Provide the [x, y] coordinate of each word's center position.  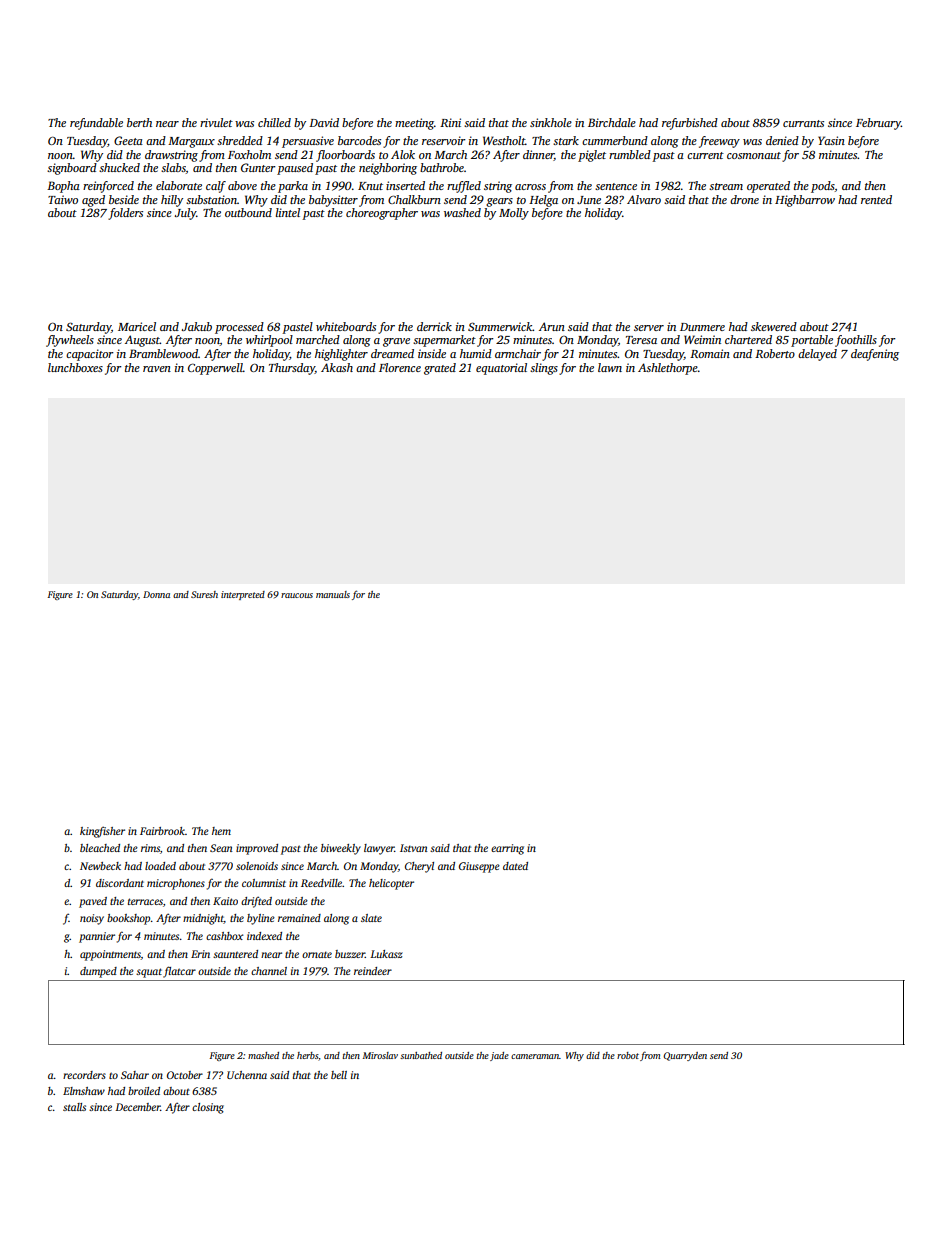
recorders [84, 1075]
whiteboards [346, 326]
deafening [875, 355]
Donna [156, 594]
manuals [333, 594]
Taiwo [63, 199]
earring [507, 849]
